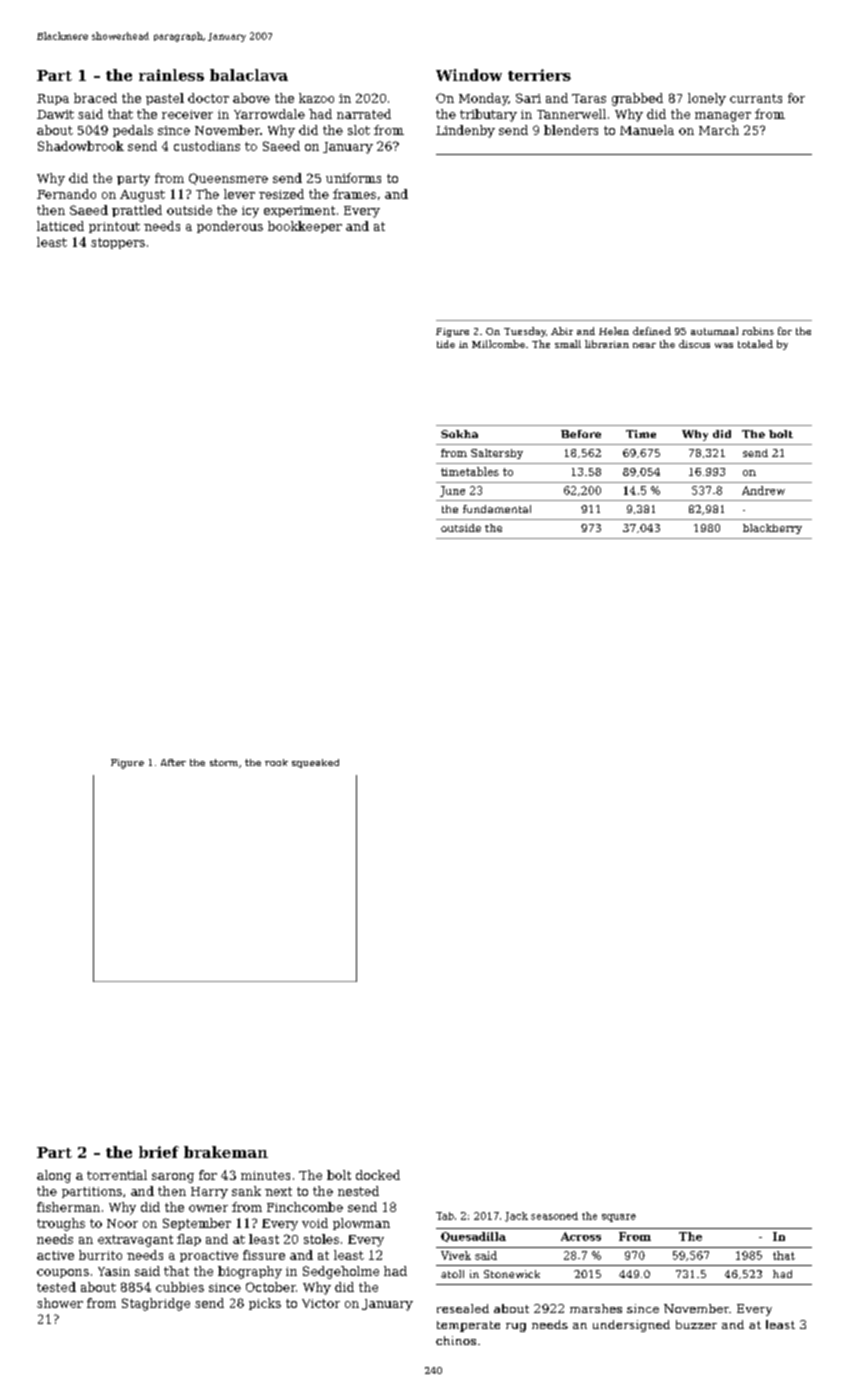 This document has width=849, height=1400. I want to click on totaled, so click(755, 344).
